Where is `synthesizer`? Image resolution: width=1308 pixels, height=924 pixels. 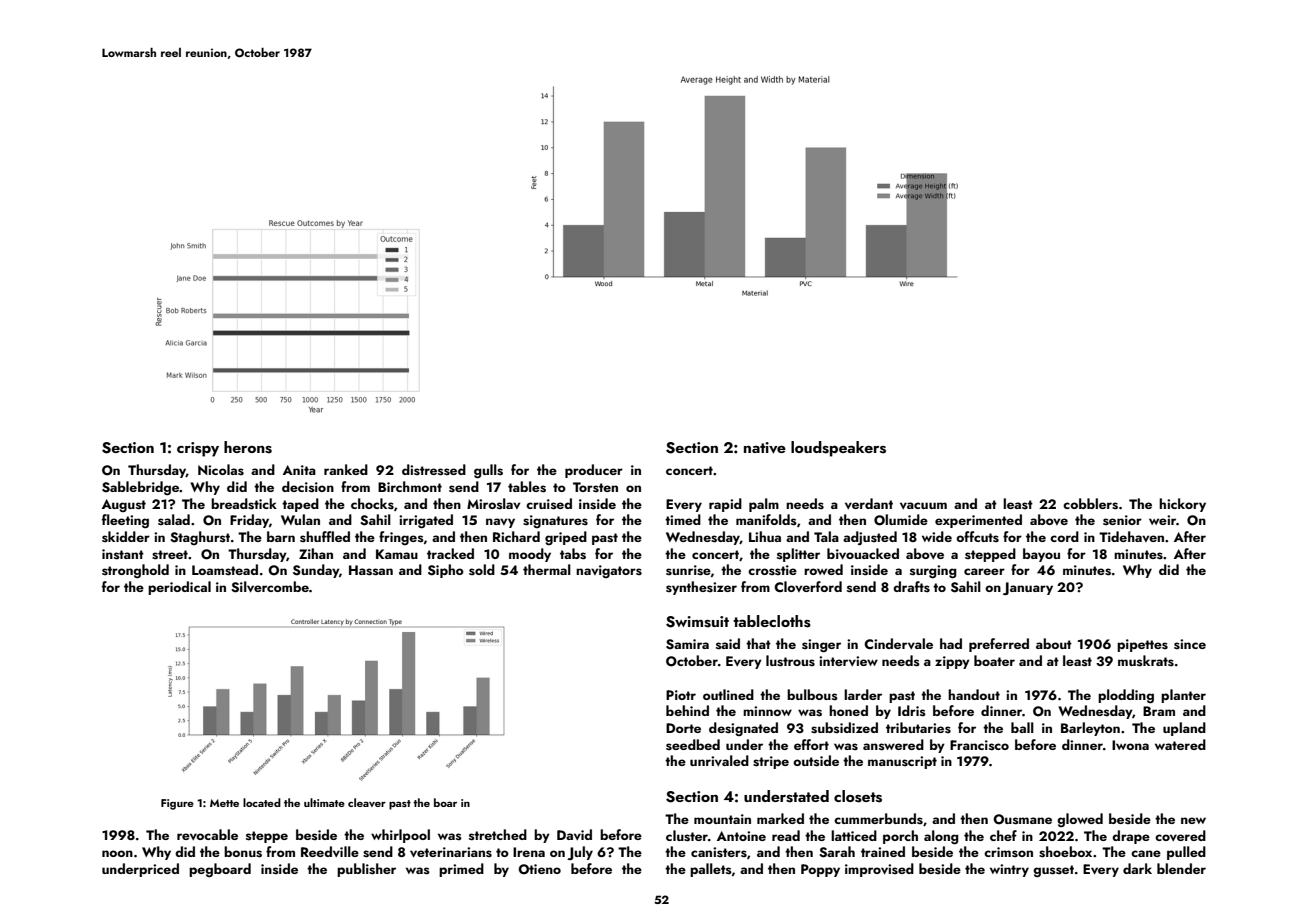
synthesizer is located at coordinates (701, 588).
